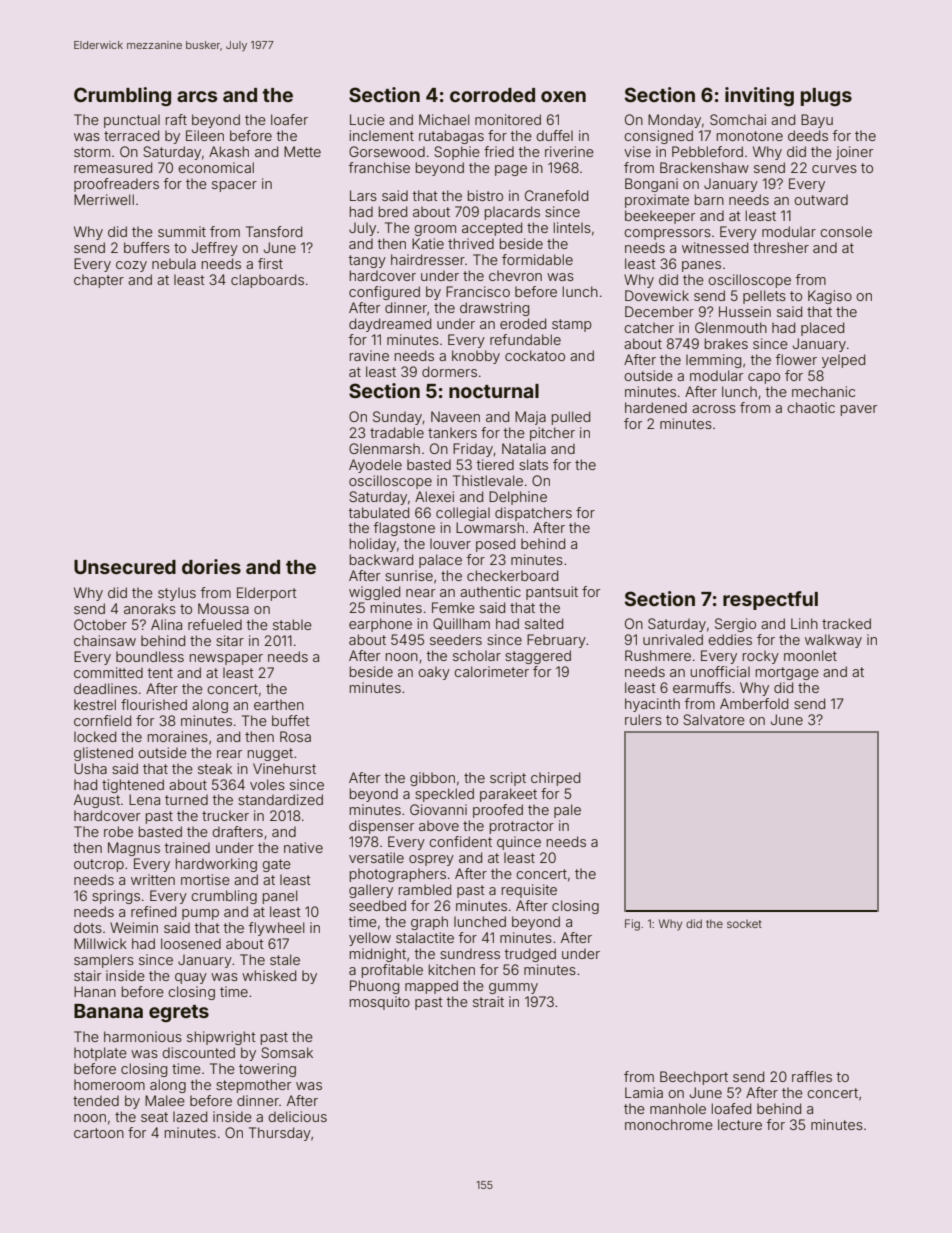  Describe the element at coordinates (267, 281) in the page. I see `clapboards` at that location.
